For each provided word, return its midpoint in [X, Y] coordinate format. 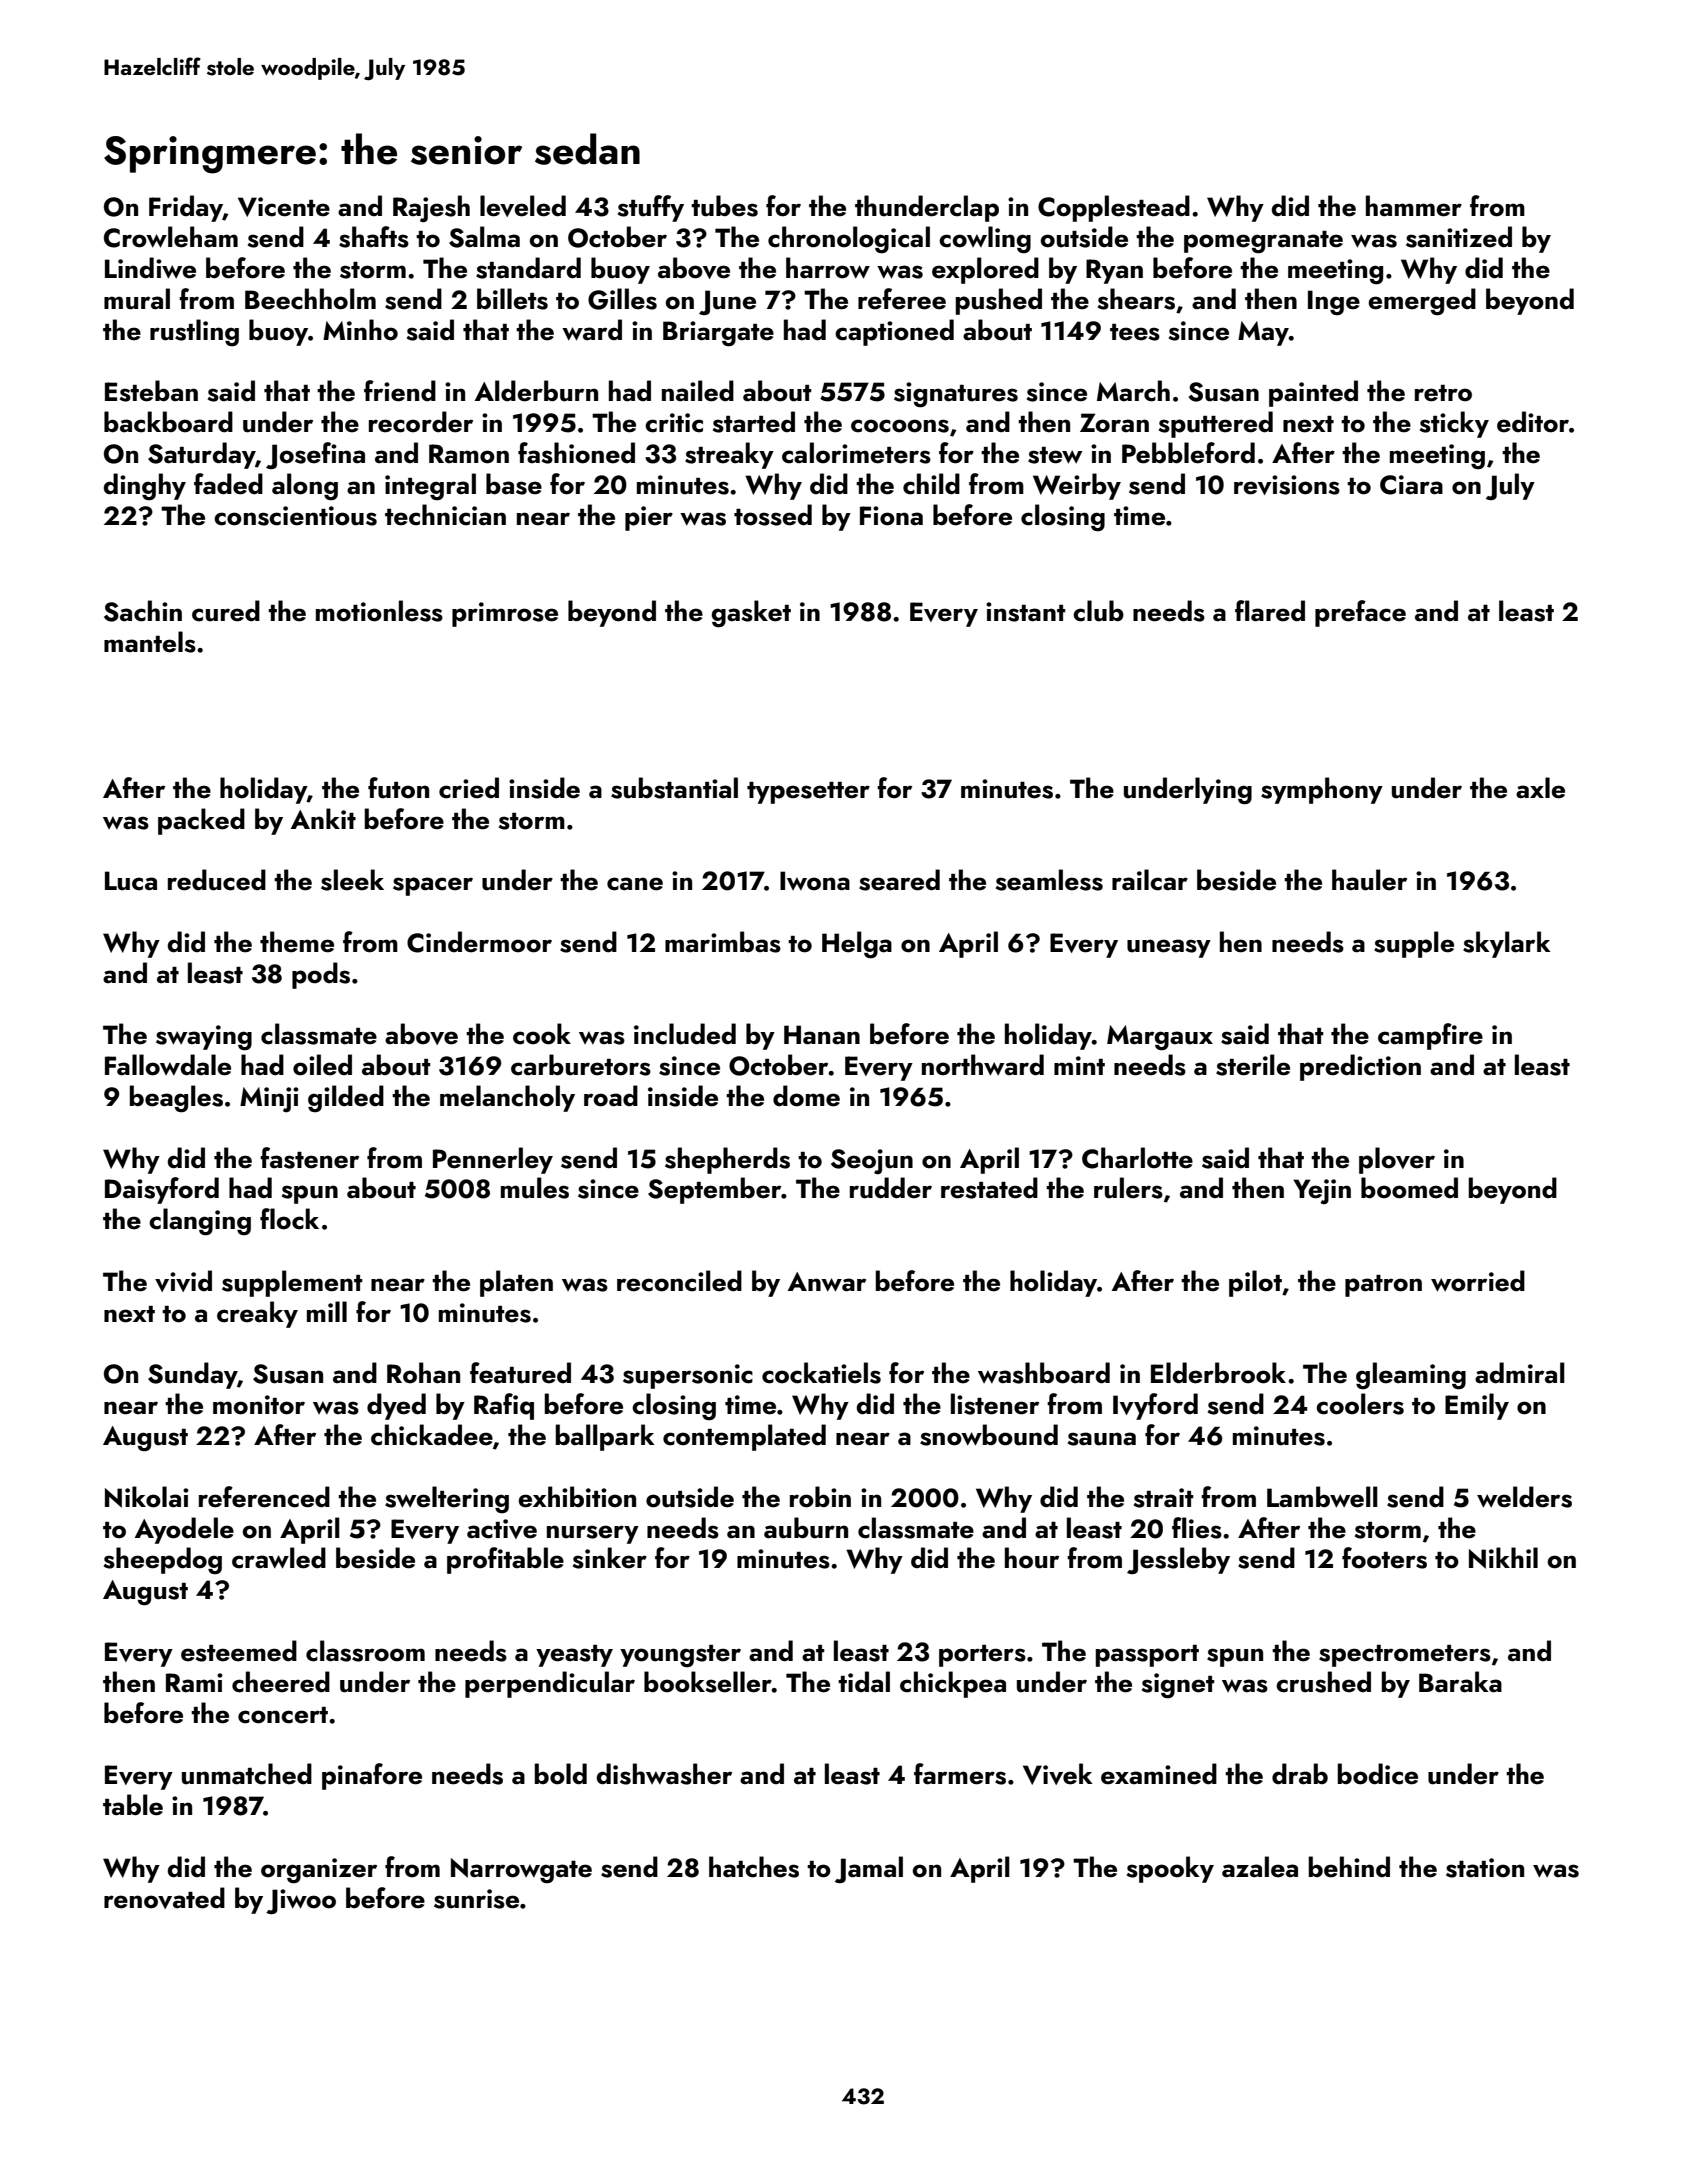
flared [1270, 611]
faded [228, 484]
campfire [1430, 1036]
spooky [1170, 1869]
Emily [1477, 1406]
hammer [1414, 206]
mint [1079, 1065]
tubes [724, 206]
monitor [259, 1405]
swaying [204, 1038]
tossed [773, 515]
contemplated [744, 1437]
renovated [164, 1898]
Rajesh [431, 209]
